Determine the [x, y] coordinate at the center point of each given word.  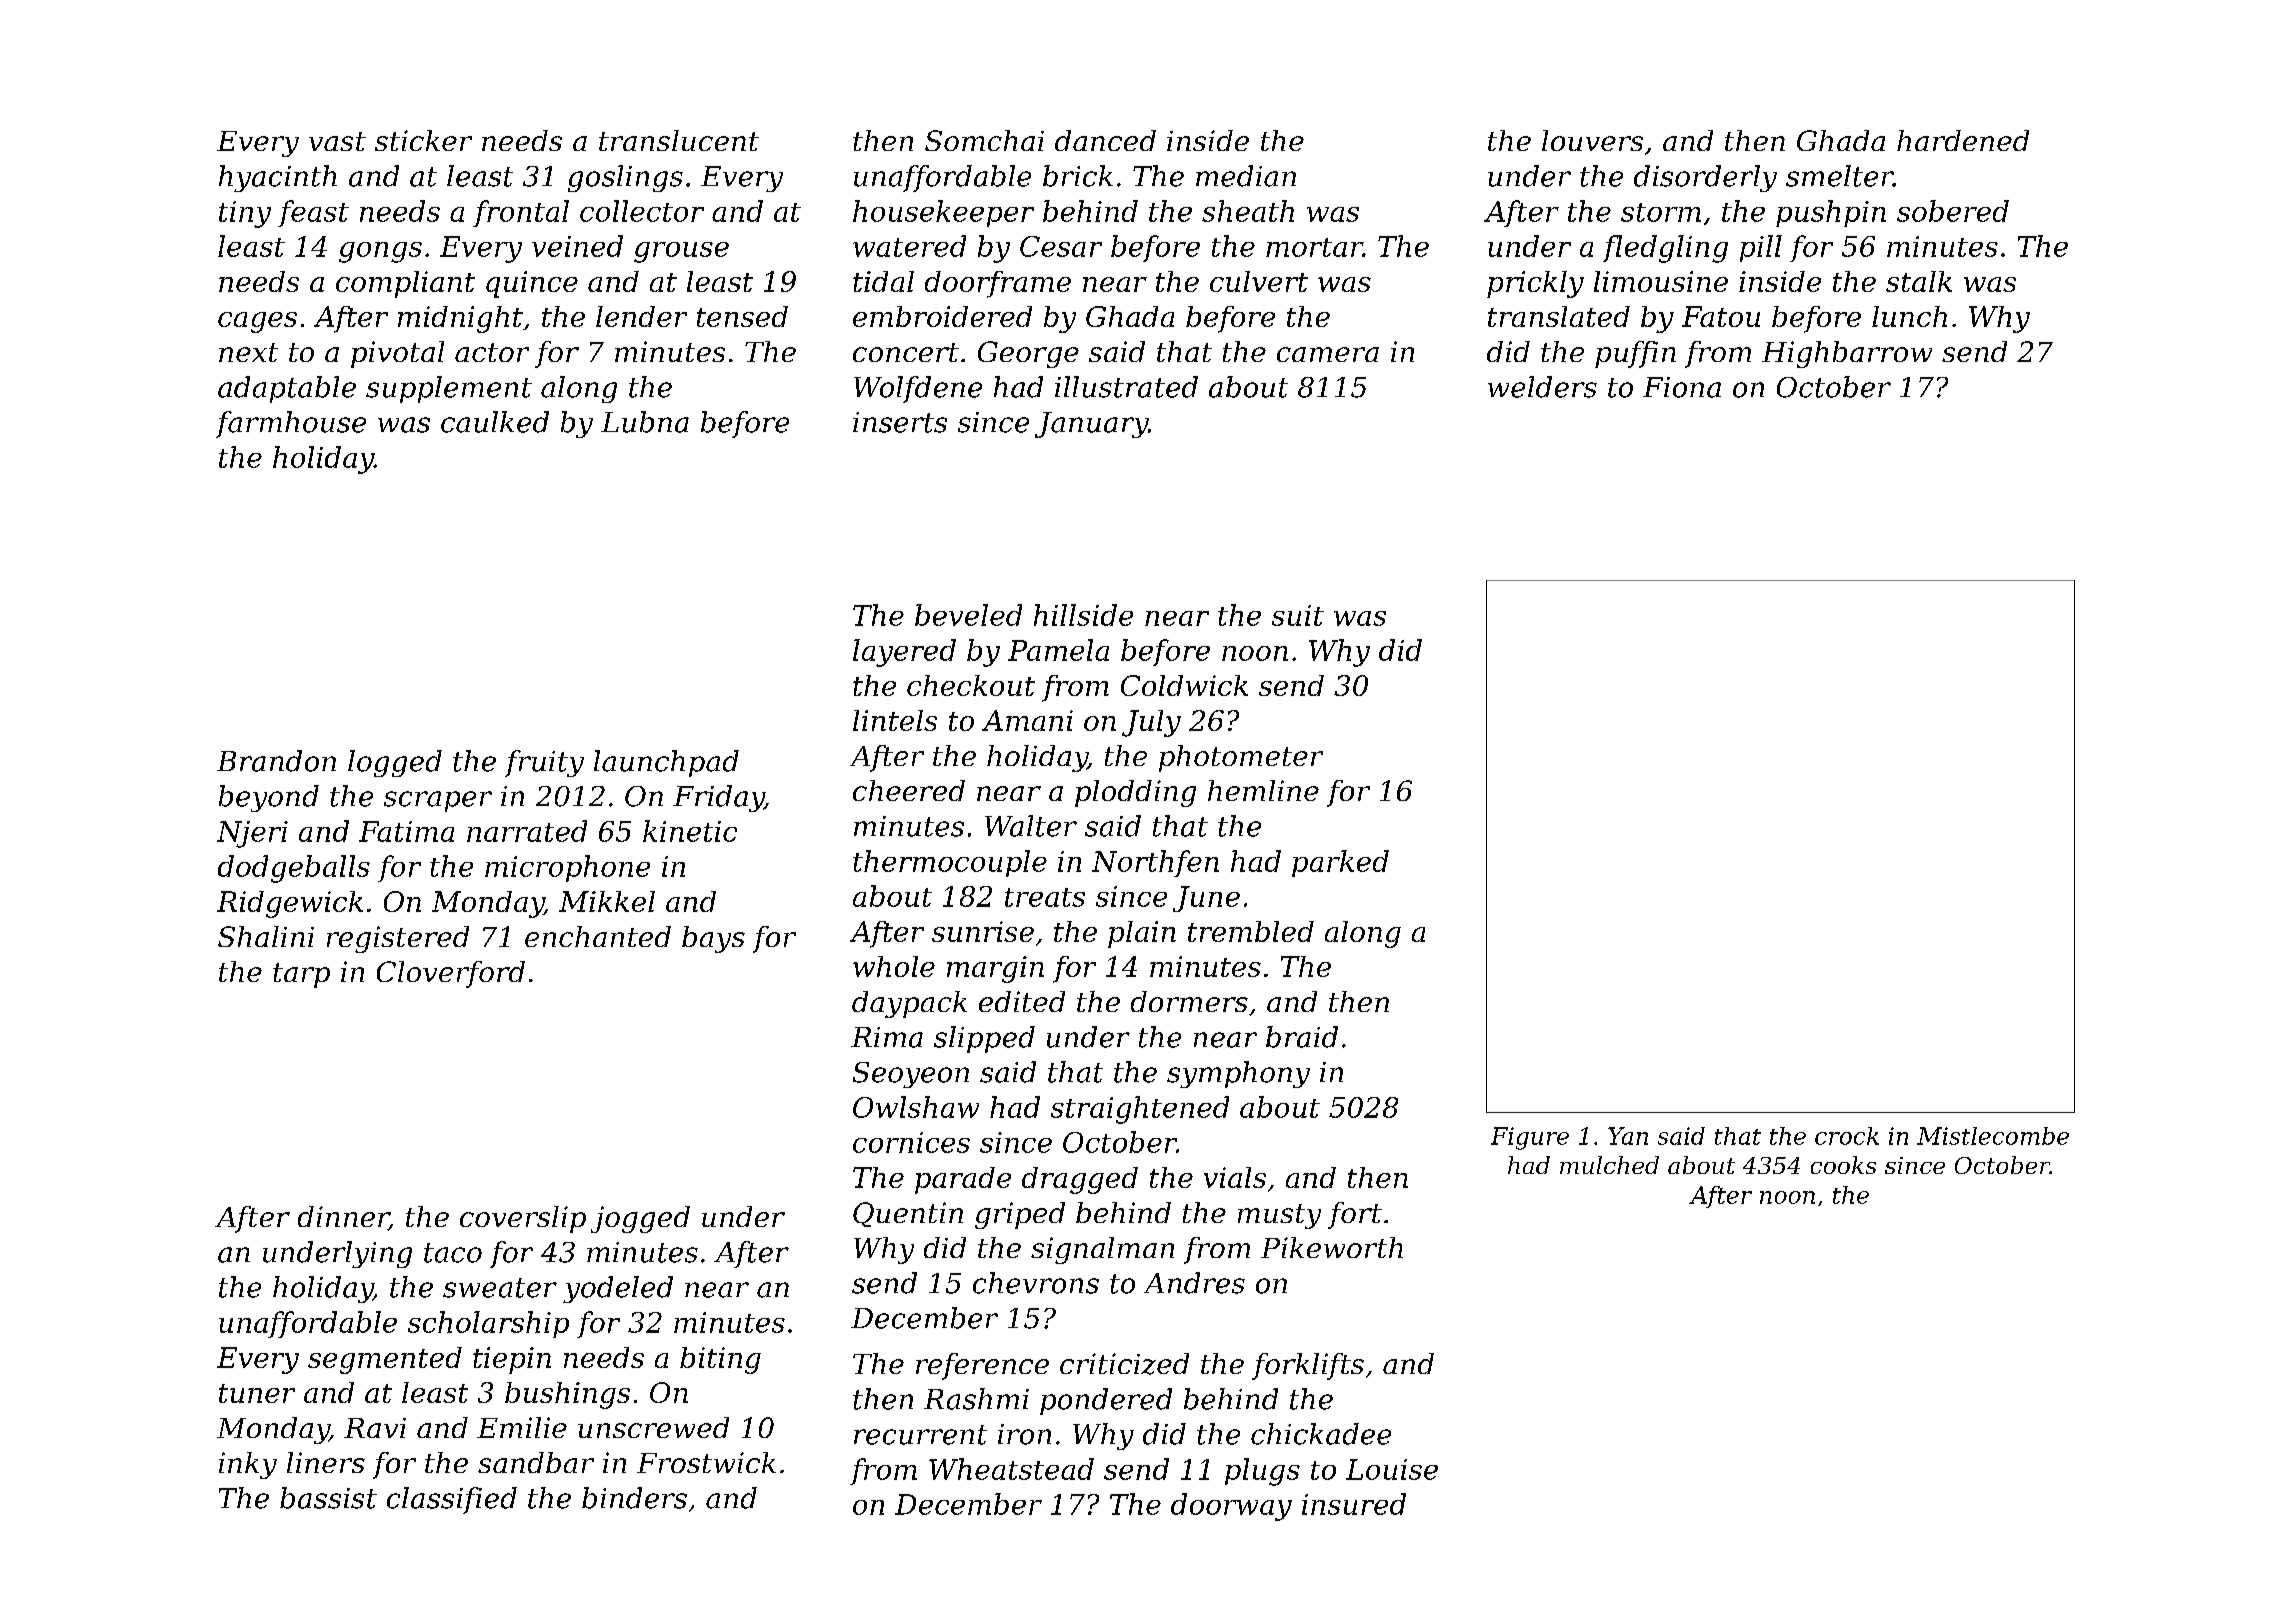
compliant [405, 284]
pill [1761, 248]
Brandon [276, 761]
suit [1298, 615]
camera [1328, 354]
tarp [301, 975]
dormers [1189, 1001]
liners [326, 1462]
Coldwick [1184, 685]
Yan [1628, 1136]
